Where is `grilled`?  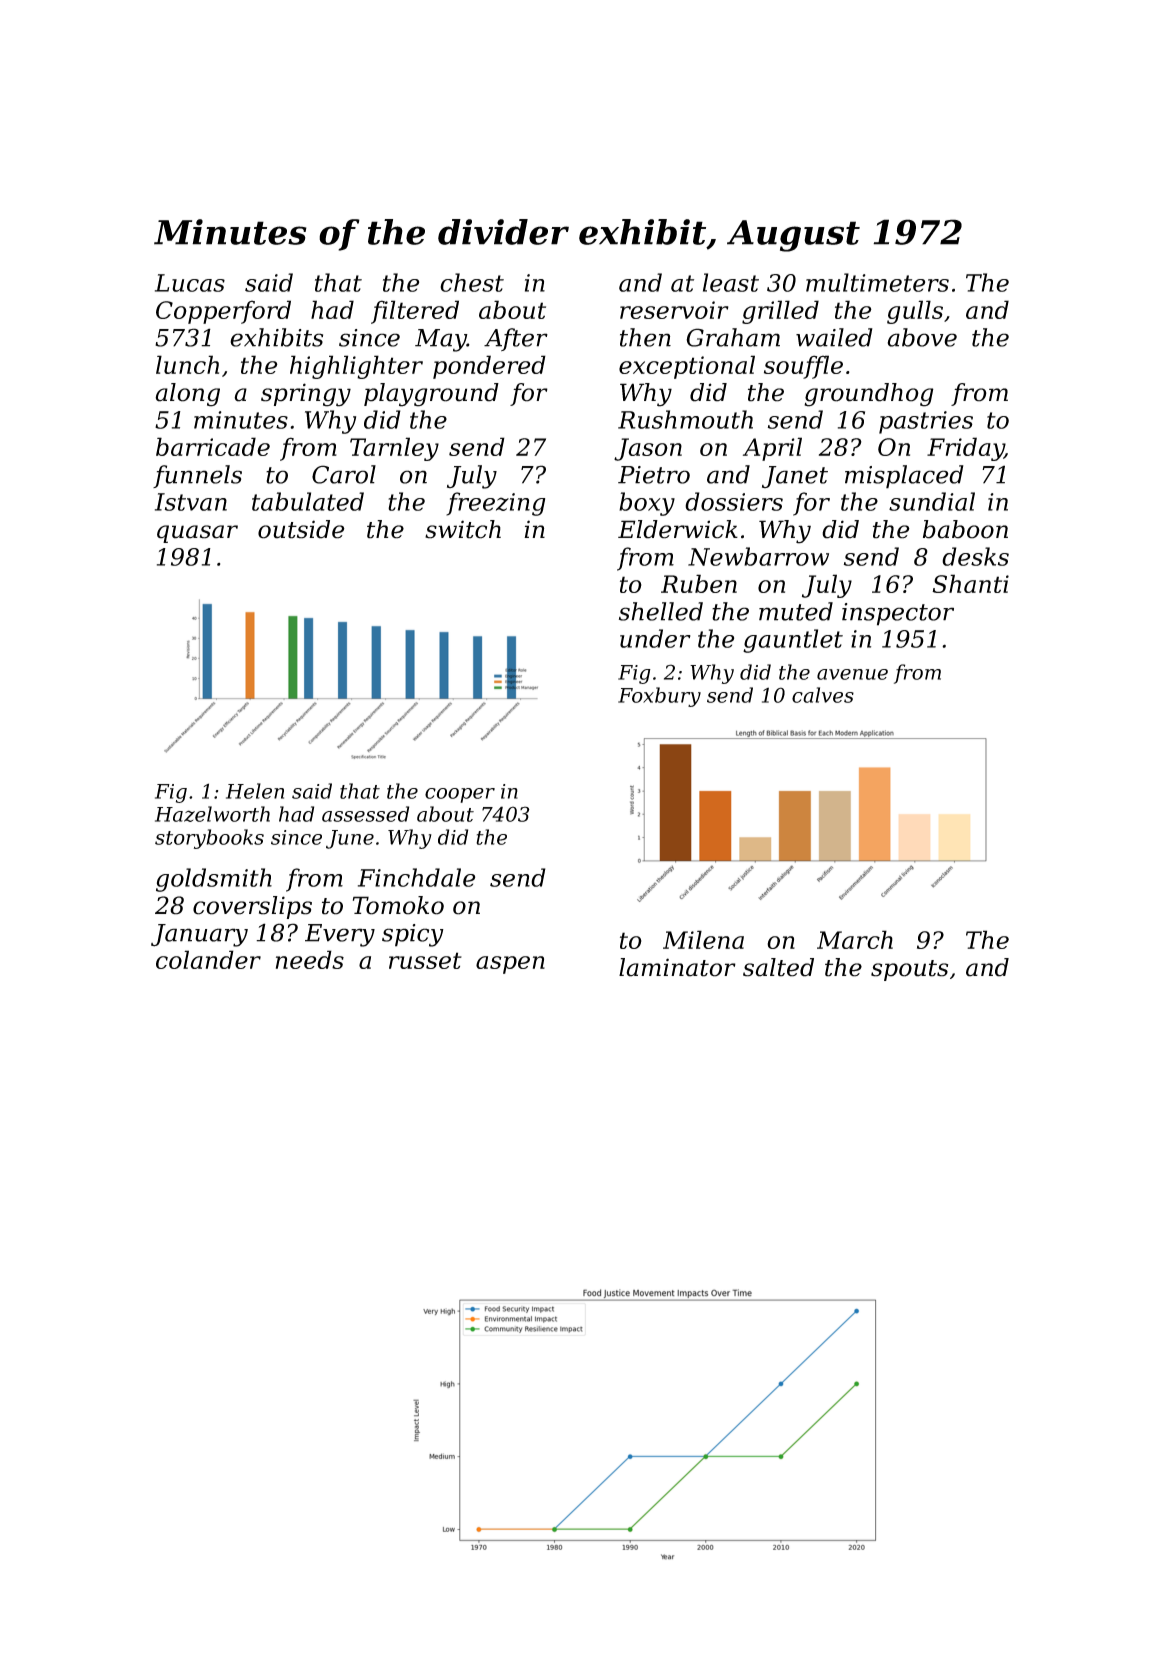
grilled is located at coordinates (780, 312).
